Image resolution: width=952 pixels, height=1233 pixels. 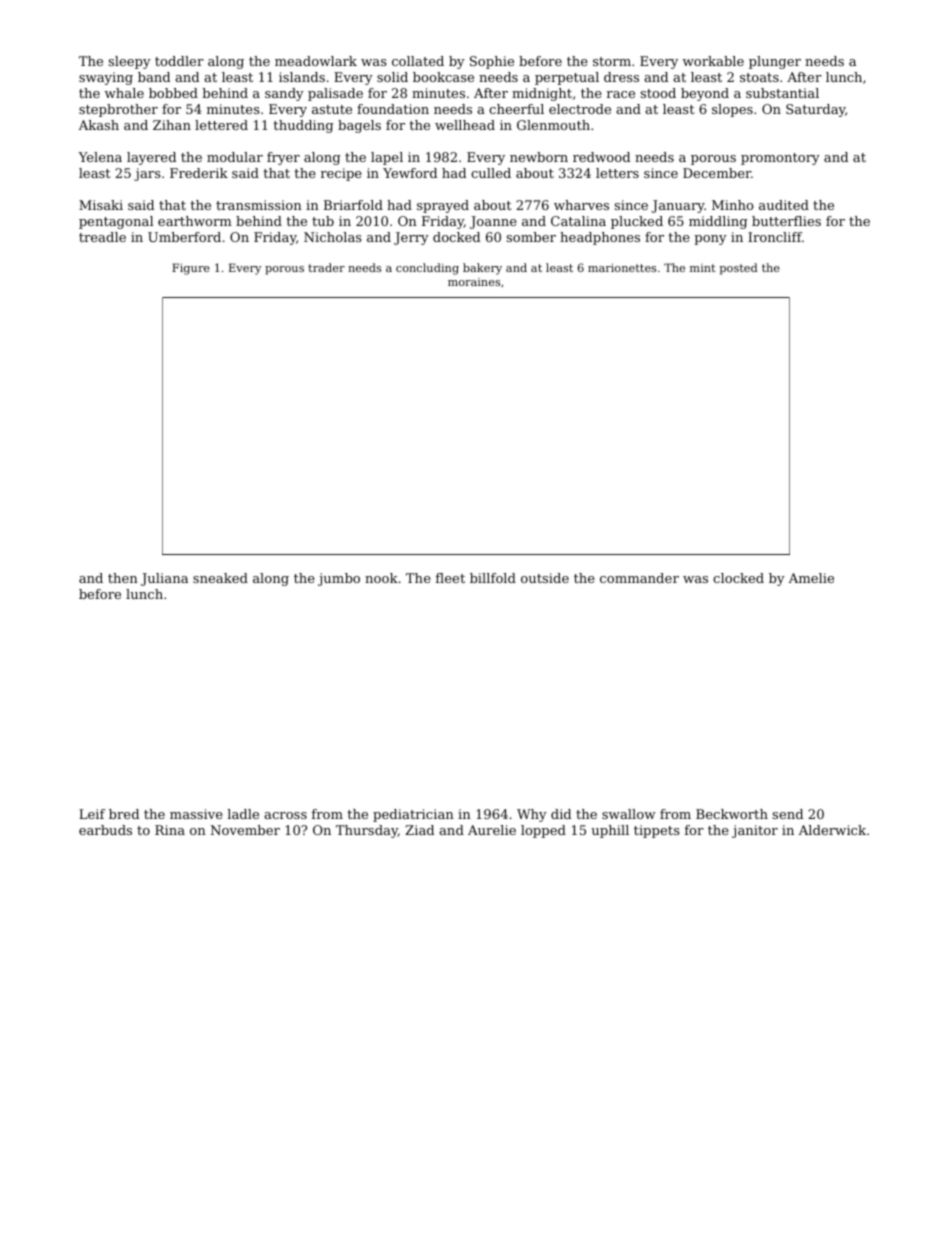 I want to click on Figure, so click(x=191, y=269).
